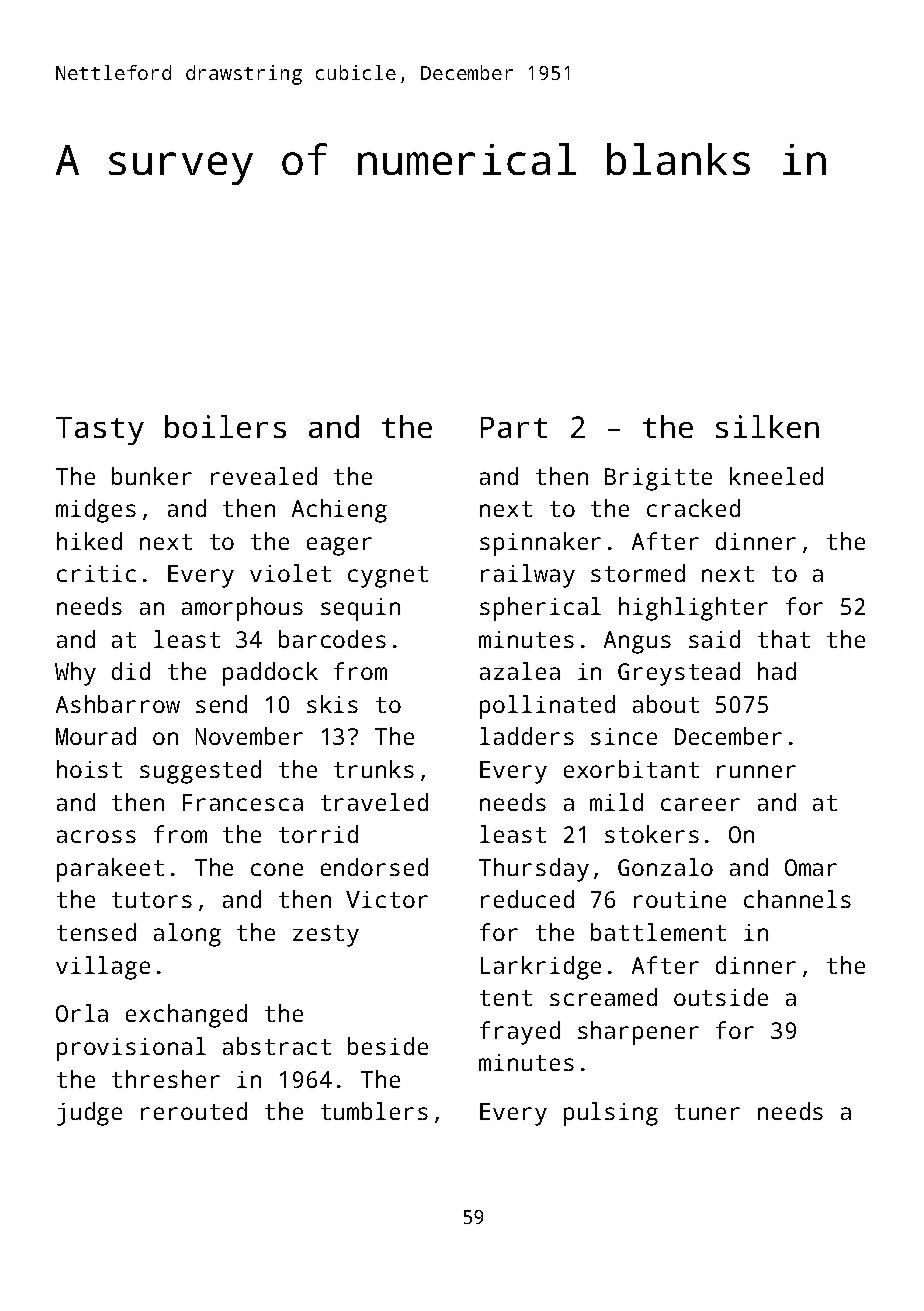 Image resolution: width=924 pixels, height=1311 pixels. Describe the element at coordinates (784, 639) in the document. I see `that` at that location.
